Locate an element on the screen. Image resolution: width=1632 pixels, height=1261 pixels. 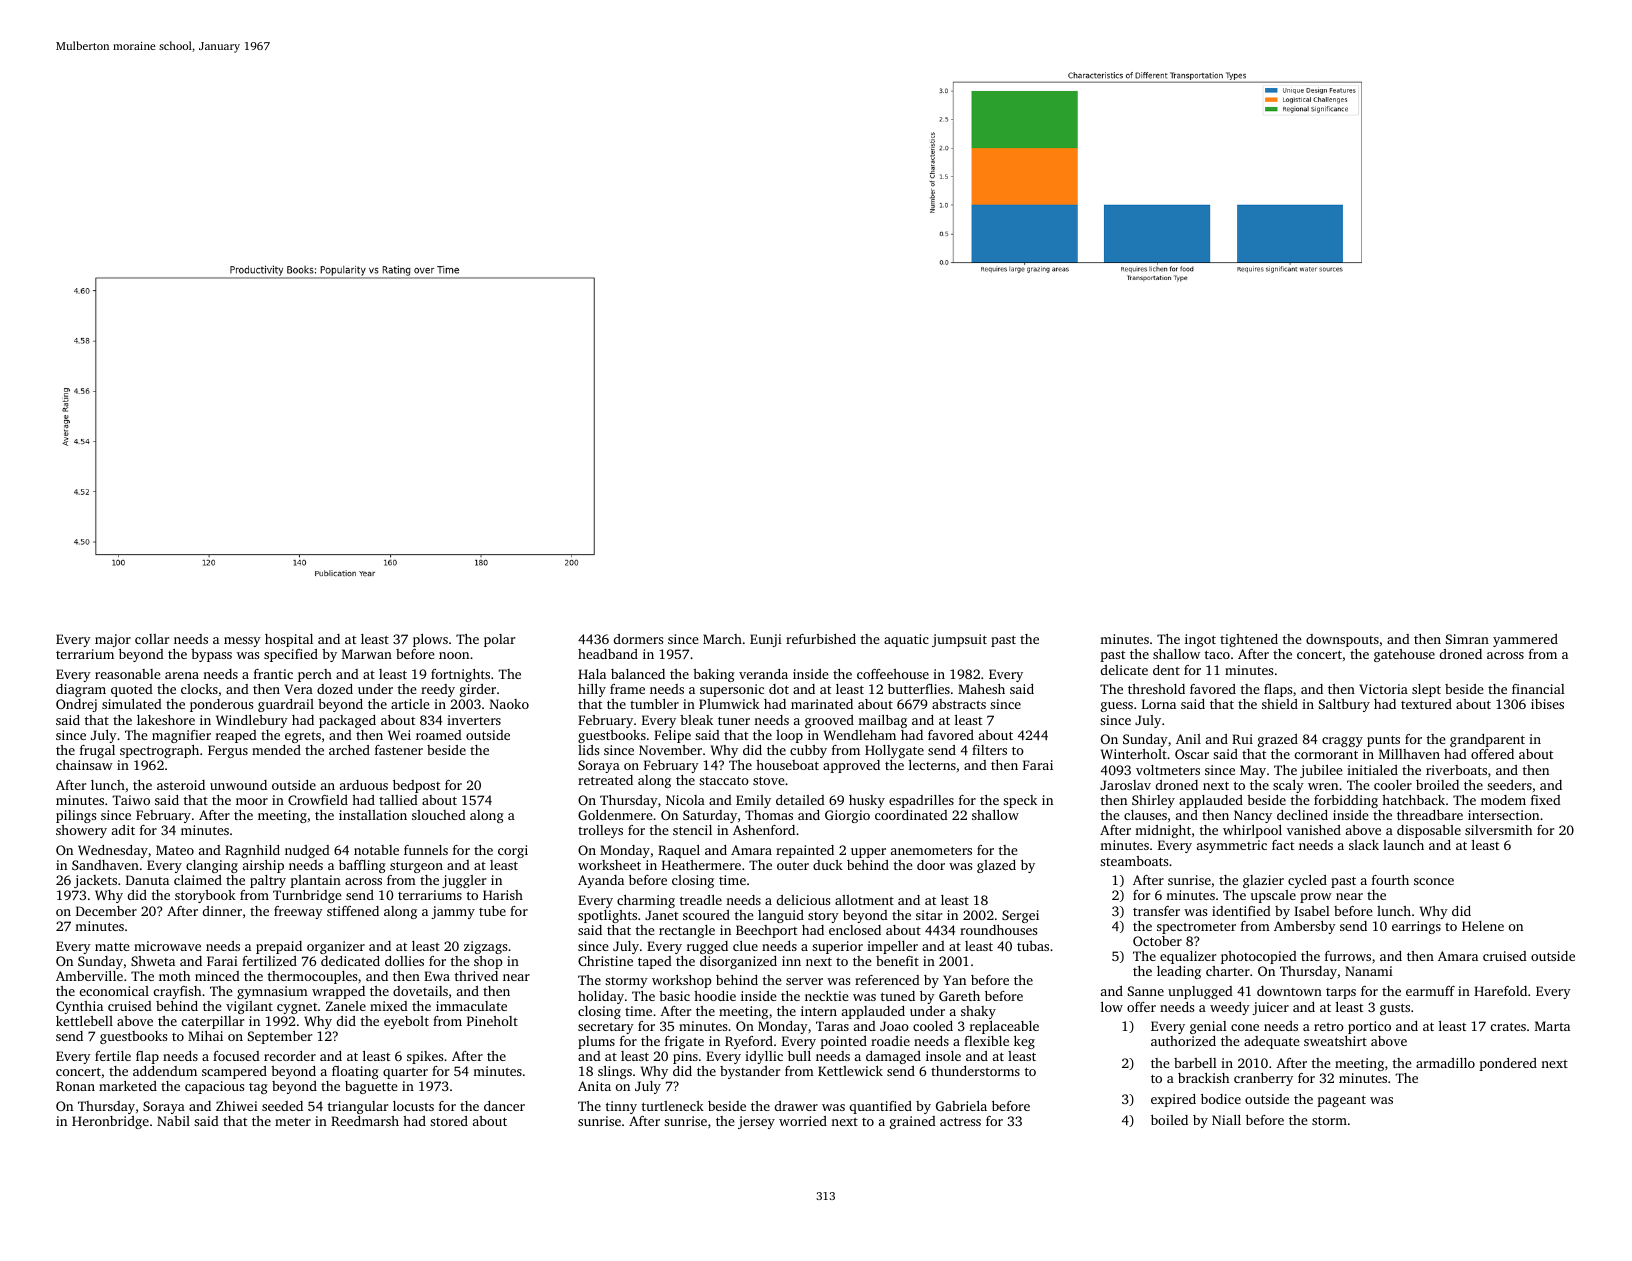
sconce is located at coordinates (1434, 881).
